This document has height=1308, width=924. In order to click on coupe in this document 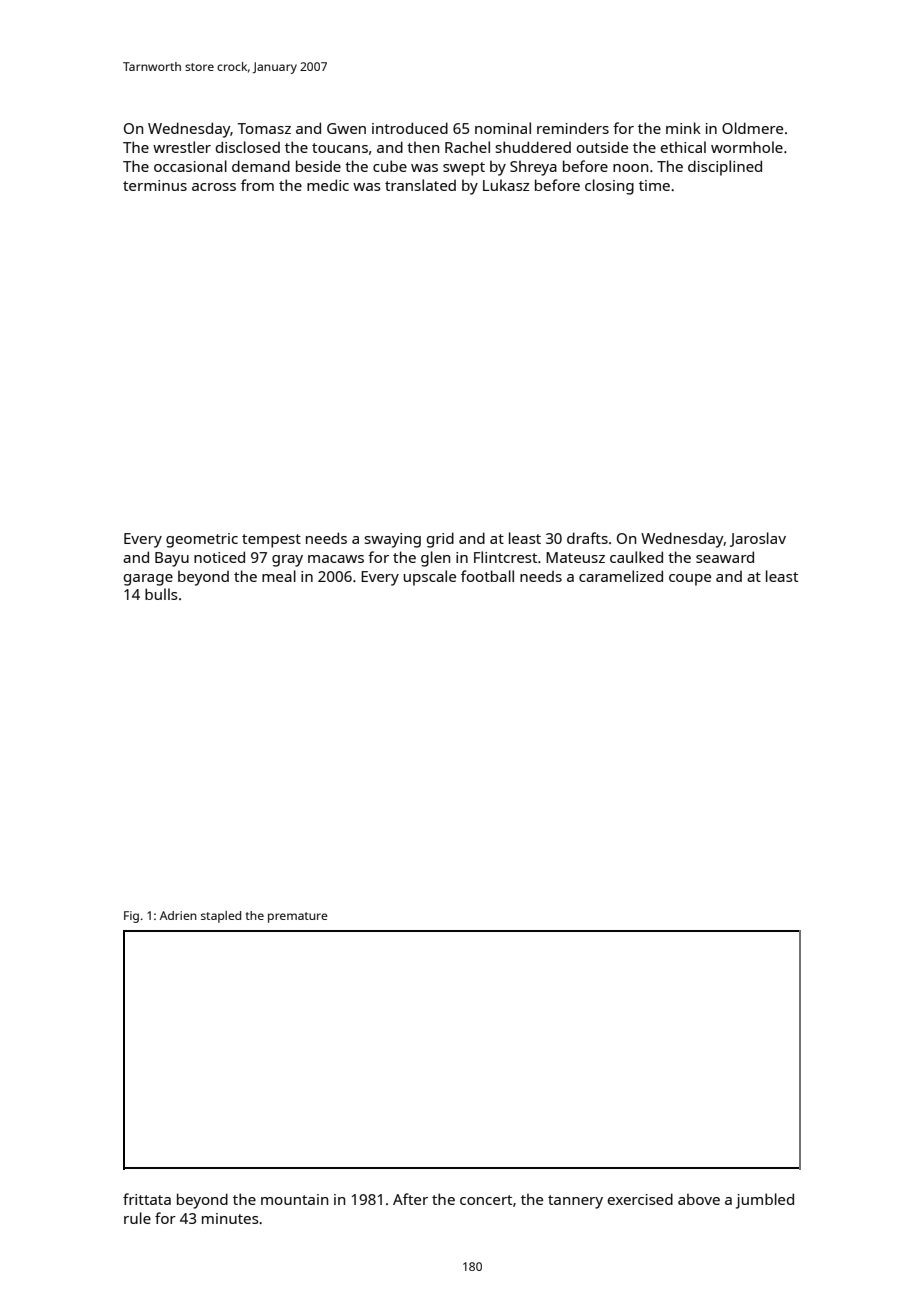, I will do `click(690, 580)`.
